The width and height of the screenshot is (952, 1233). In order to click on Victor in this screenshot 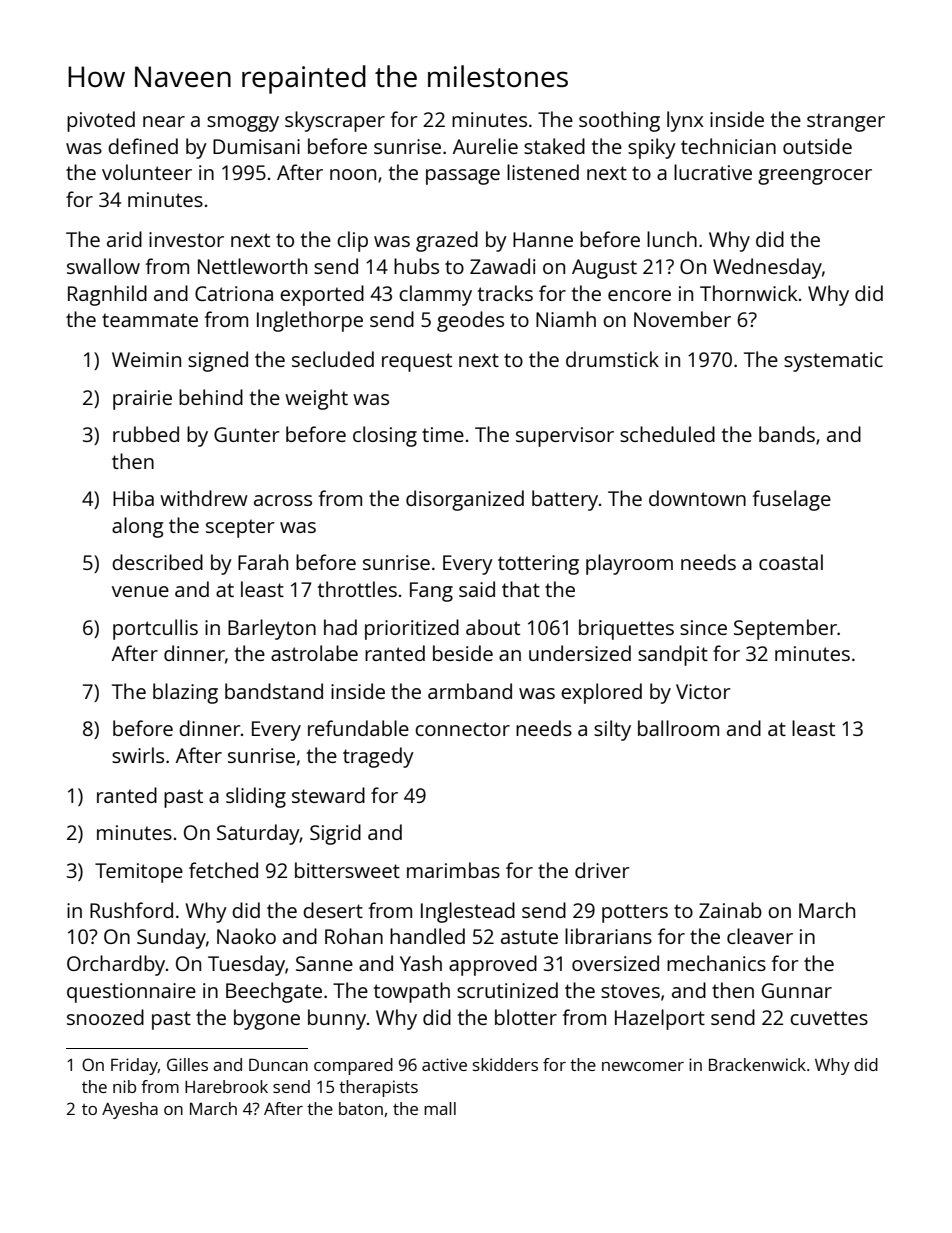, I will do `click(703, 691)`.
